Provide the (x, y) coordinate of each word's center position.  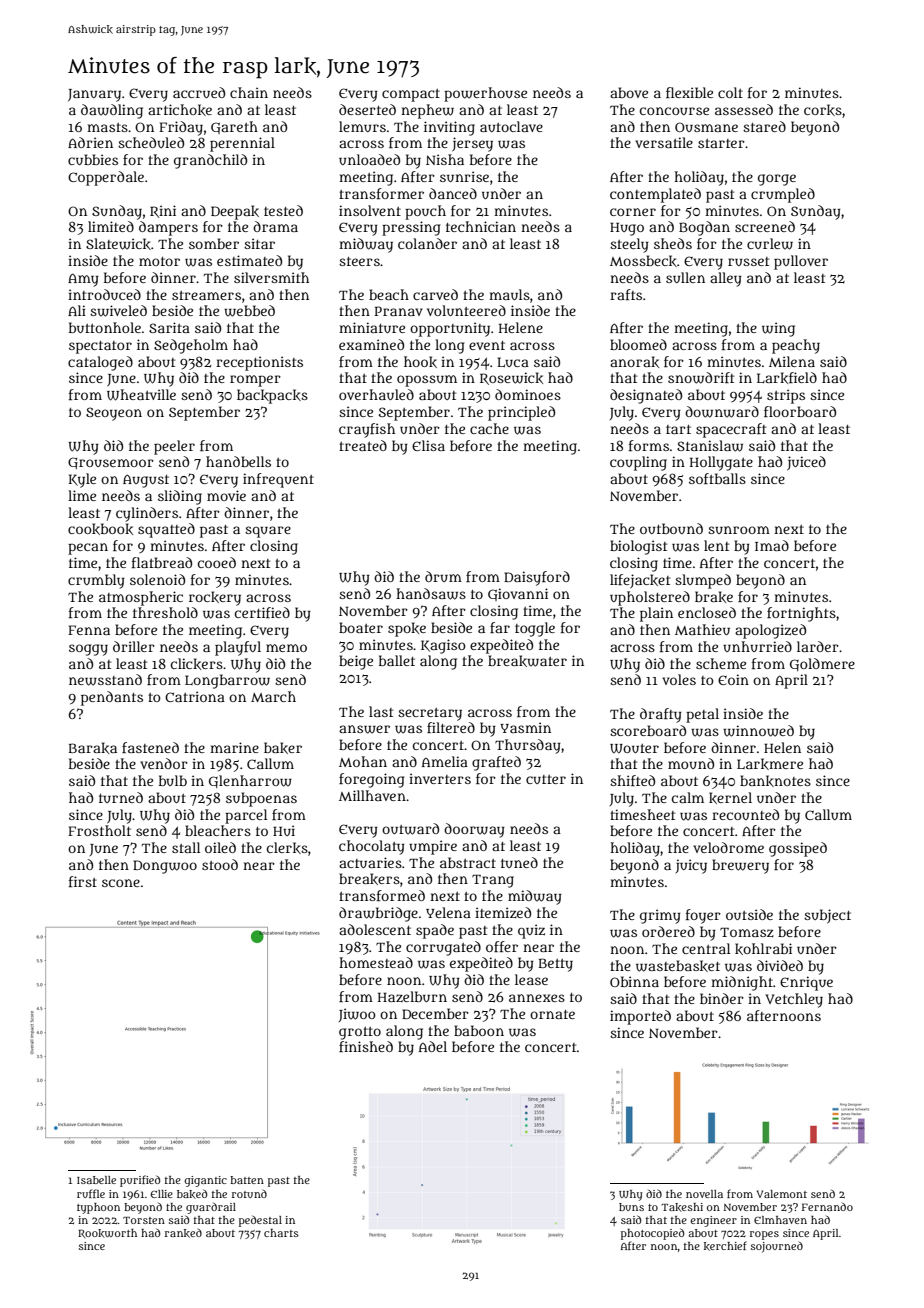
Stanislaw (710, 446)
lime (82, 495)
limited (111, 226)
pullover (801, 262)
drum (443, 576)
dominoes (528, 394)
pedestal (260, 1221)
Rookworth (107, 1233)
